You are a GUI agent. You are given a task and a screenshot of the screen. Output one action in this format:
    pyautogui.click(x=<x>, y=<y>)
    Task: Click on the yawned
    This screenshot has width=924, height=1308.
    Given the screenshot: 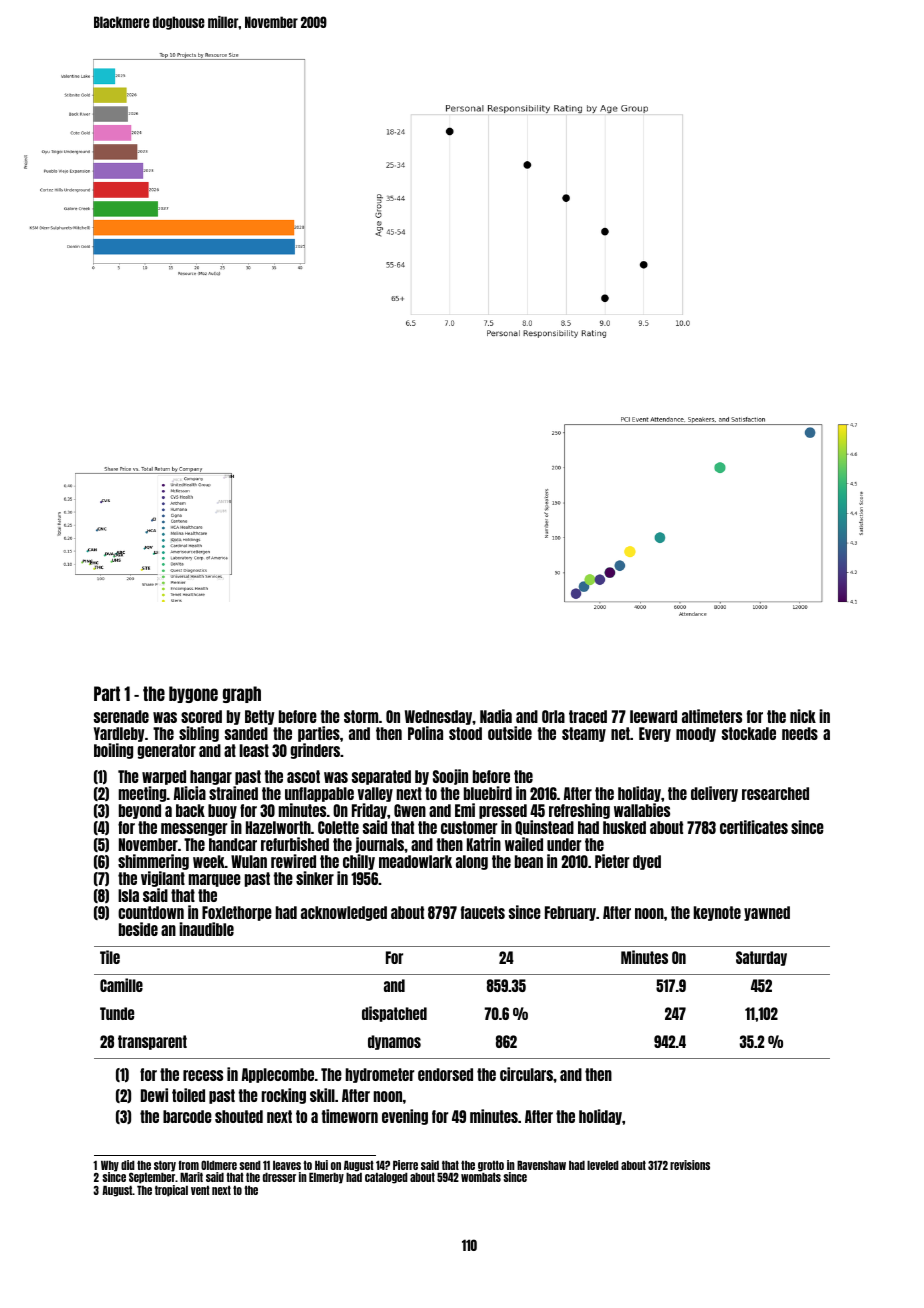 What is the action you would take?
    pyautogui.click(x=767, y=913)
